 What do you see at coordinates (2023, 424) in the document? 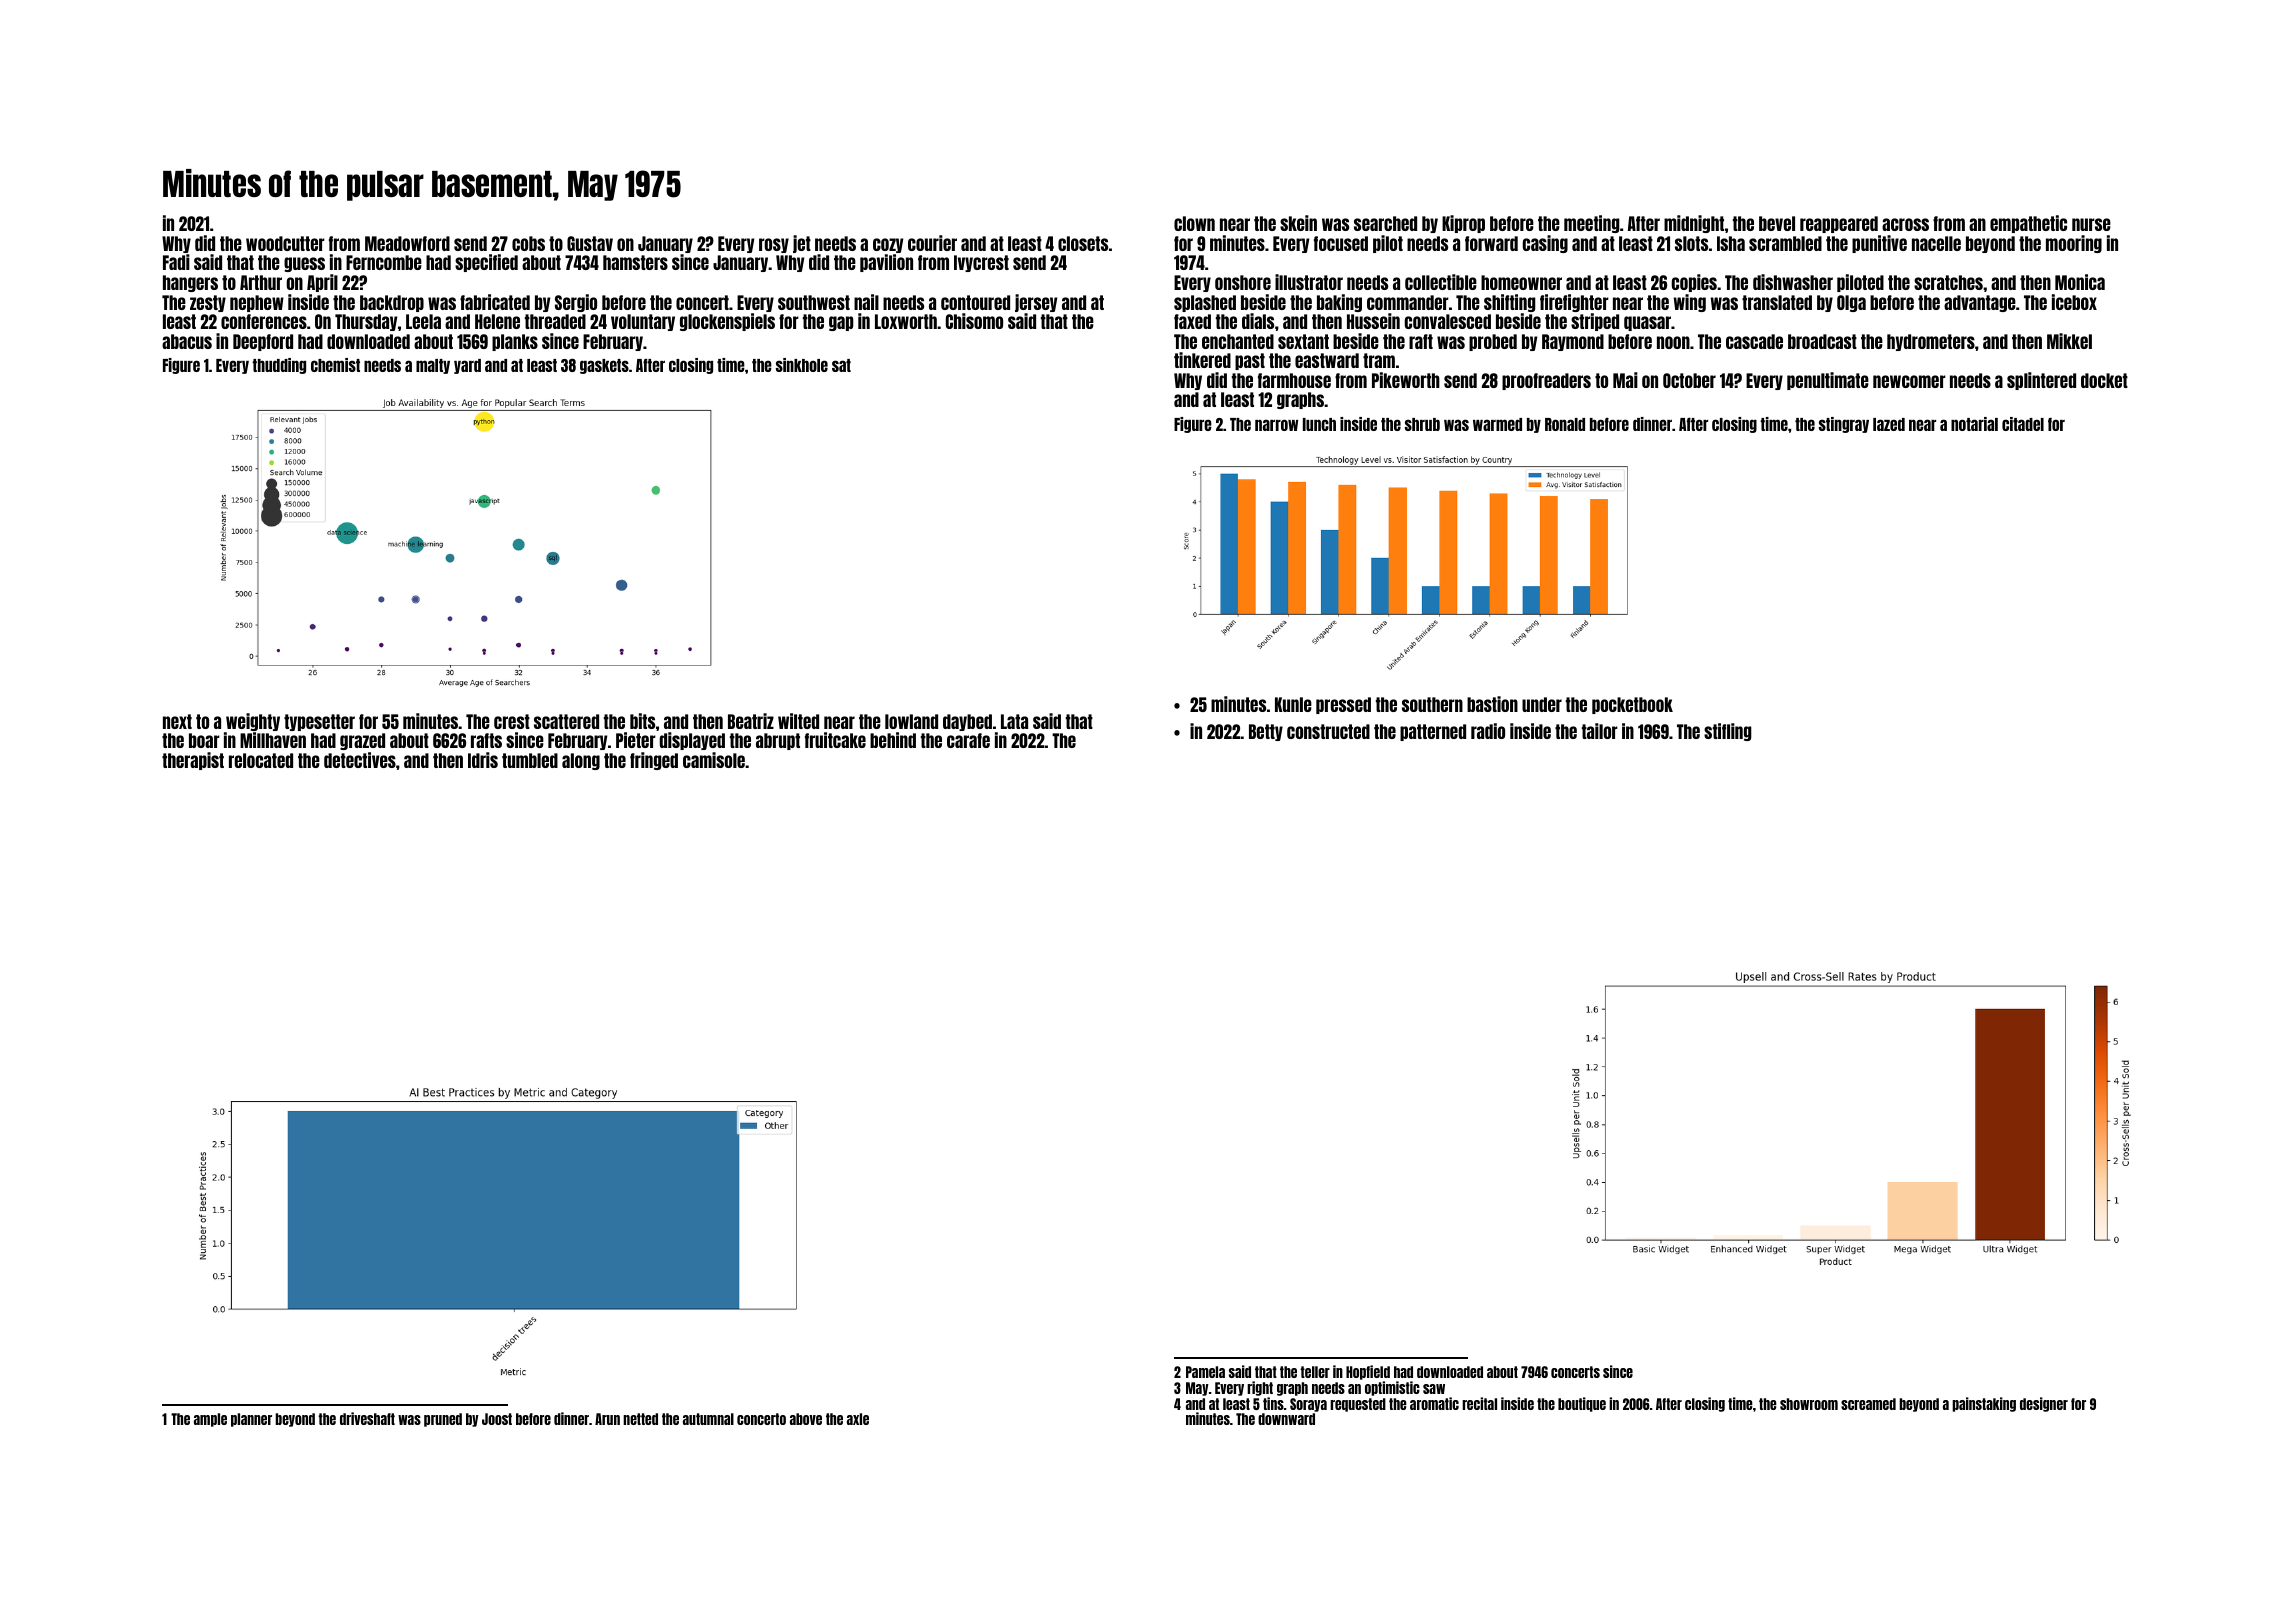
I see `citadel` at bounding box center [2023, 424].
